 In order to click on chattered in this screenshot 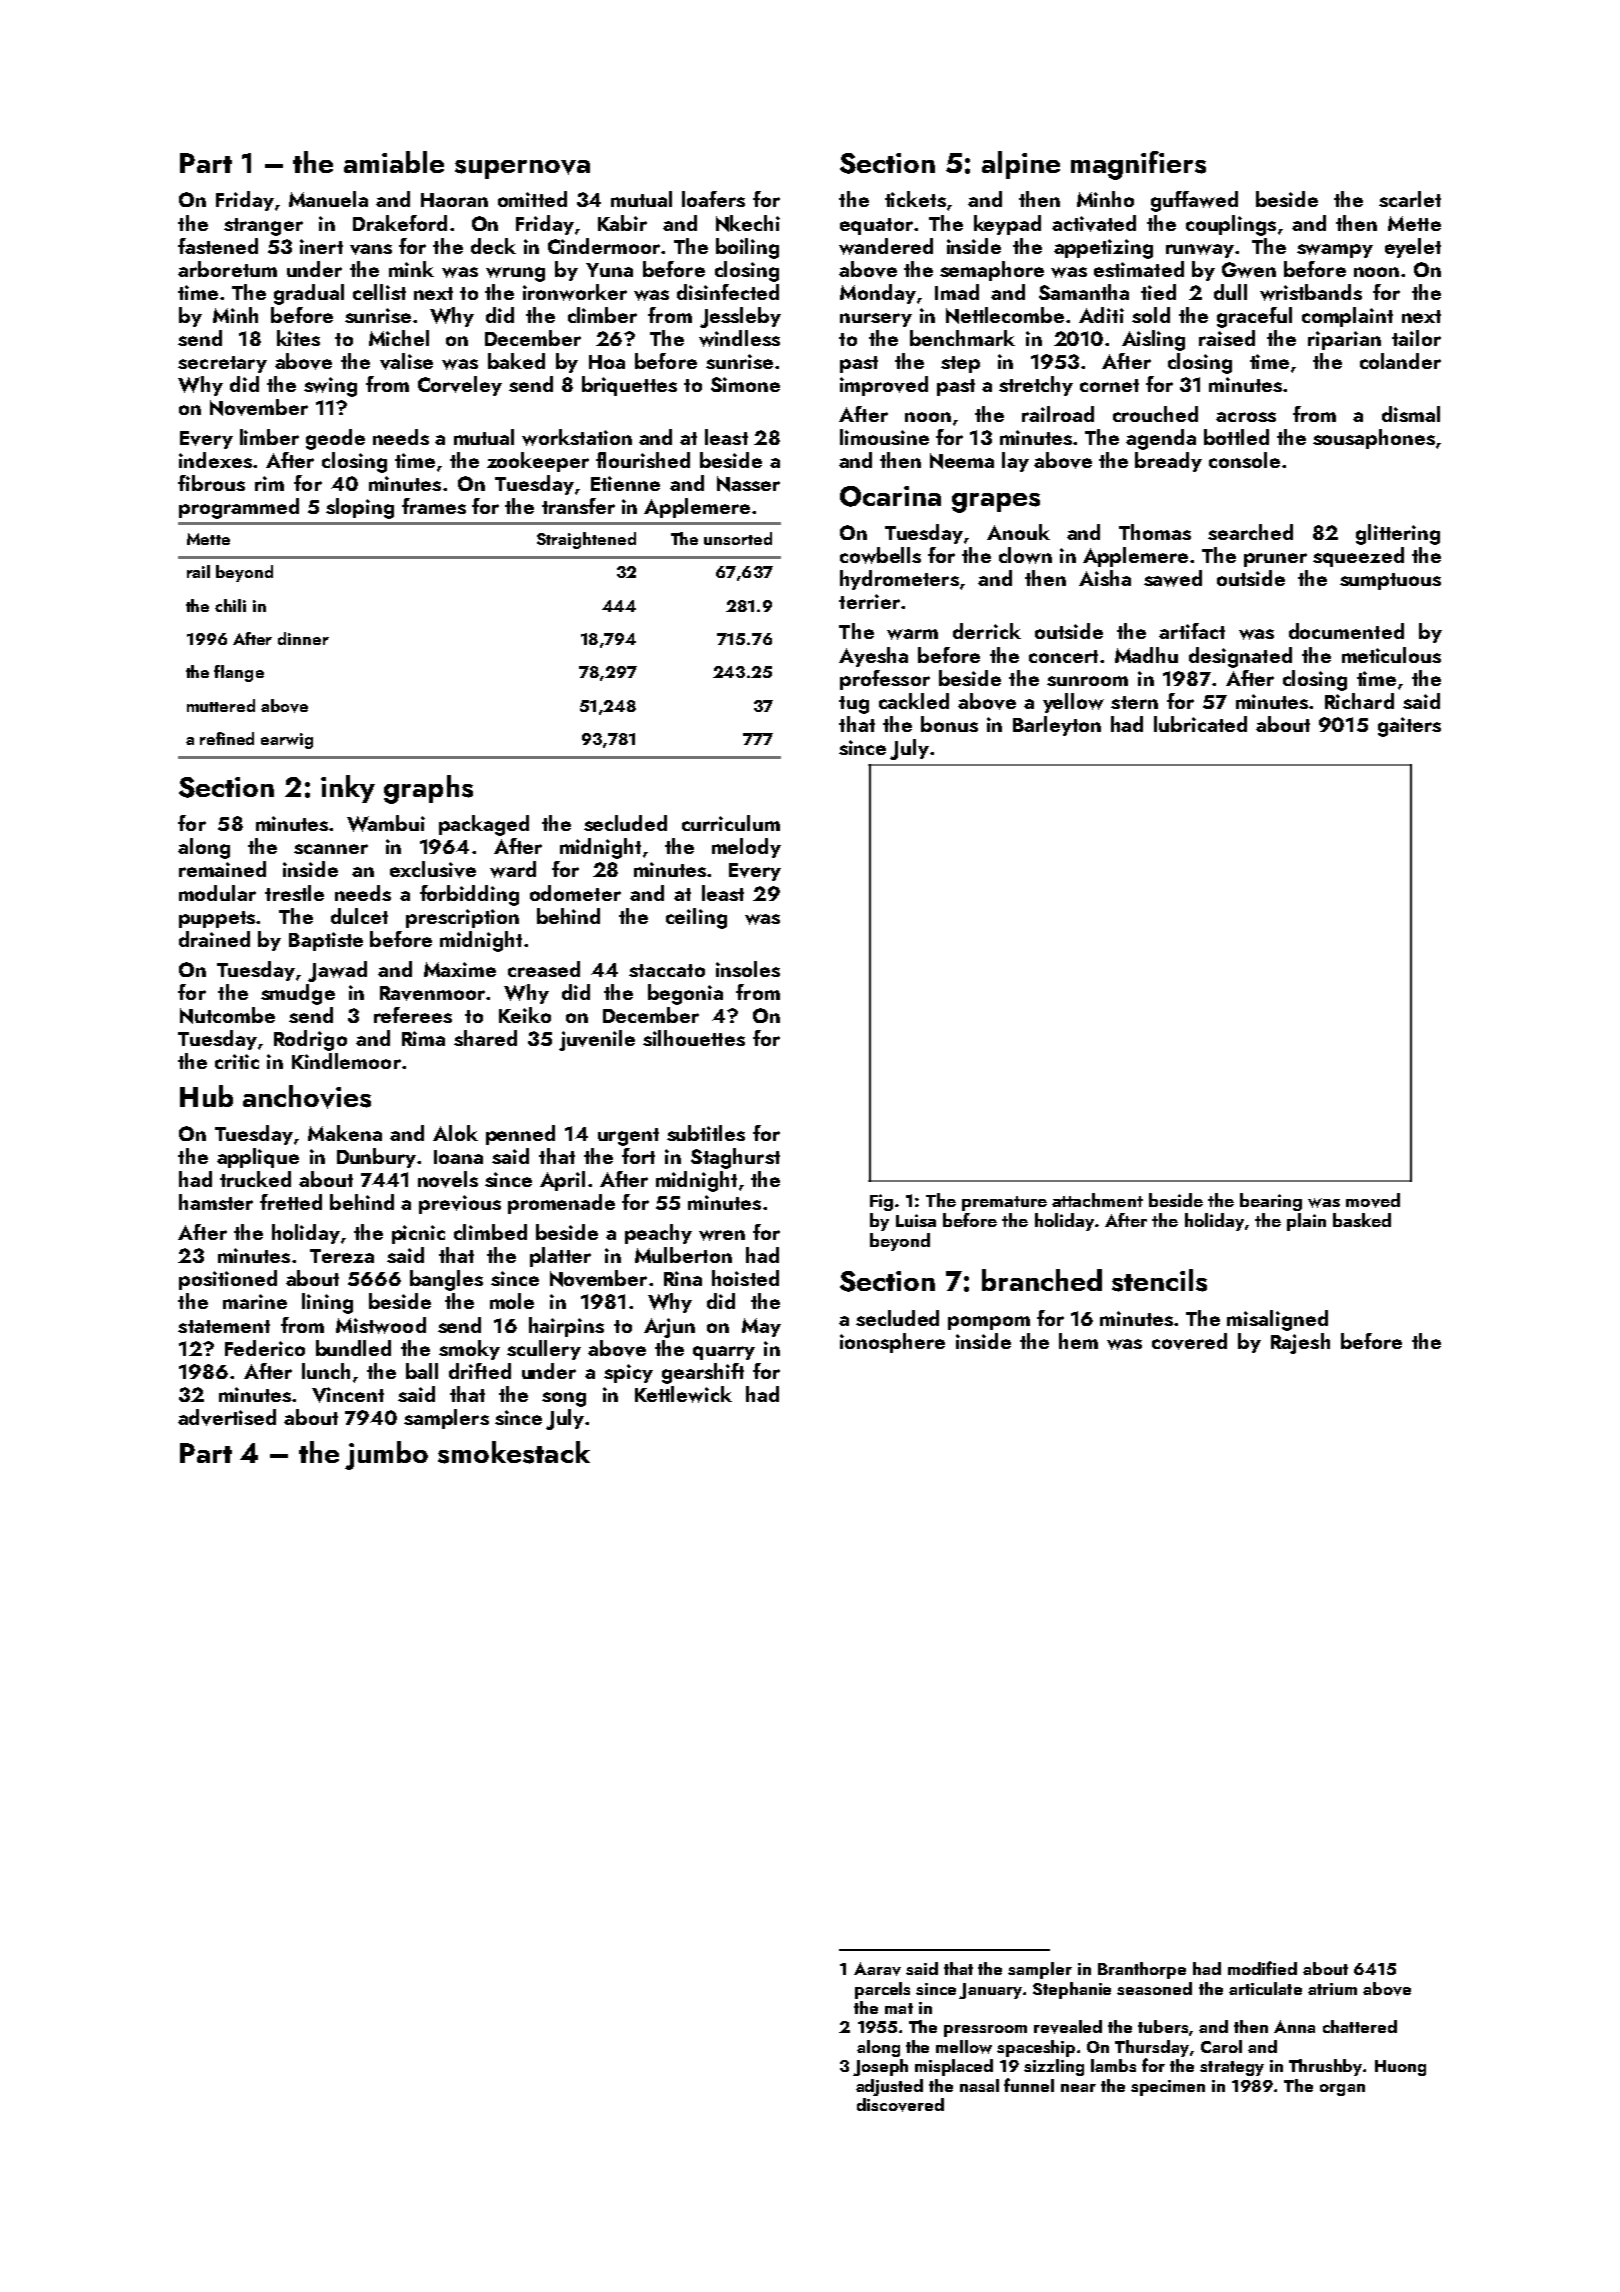, I will do `click(1360, 2026)`.
